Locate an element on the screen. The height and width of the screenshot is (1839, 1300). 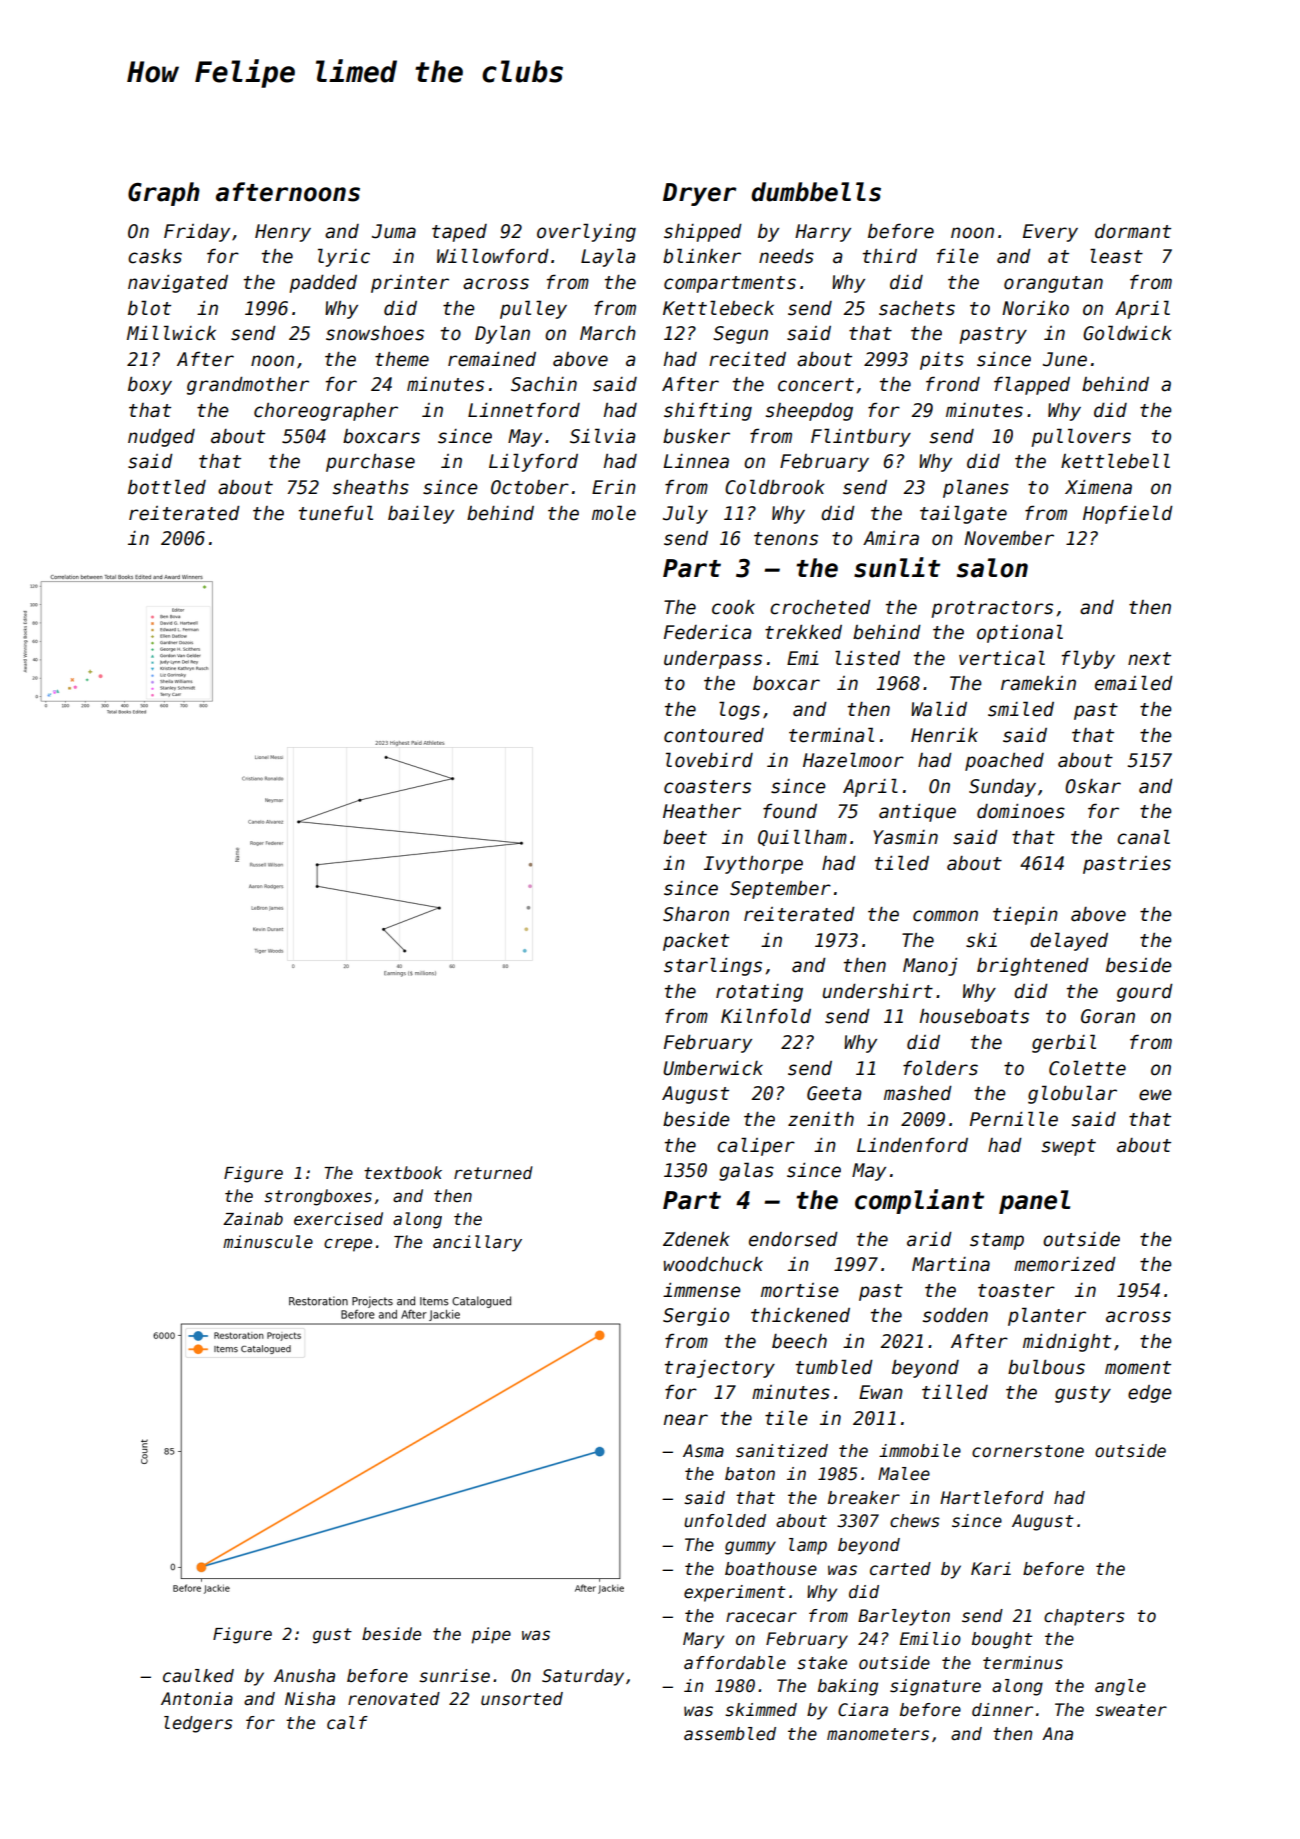
busker is located at coordinates (696, 436).
